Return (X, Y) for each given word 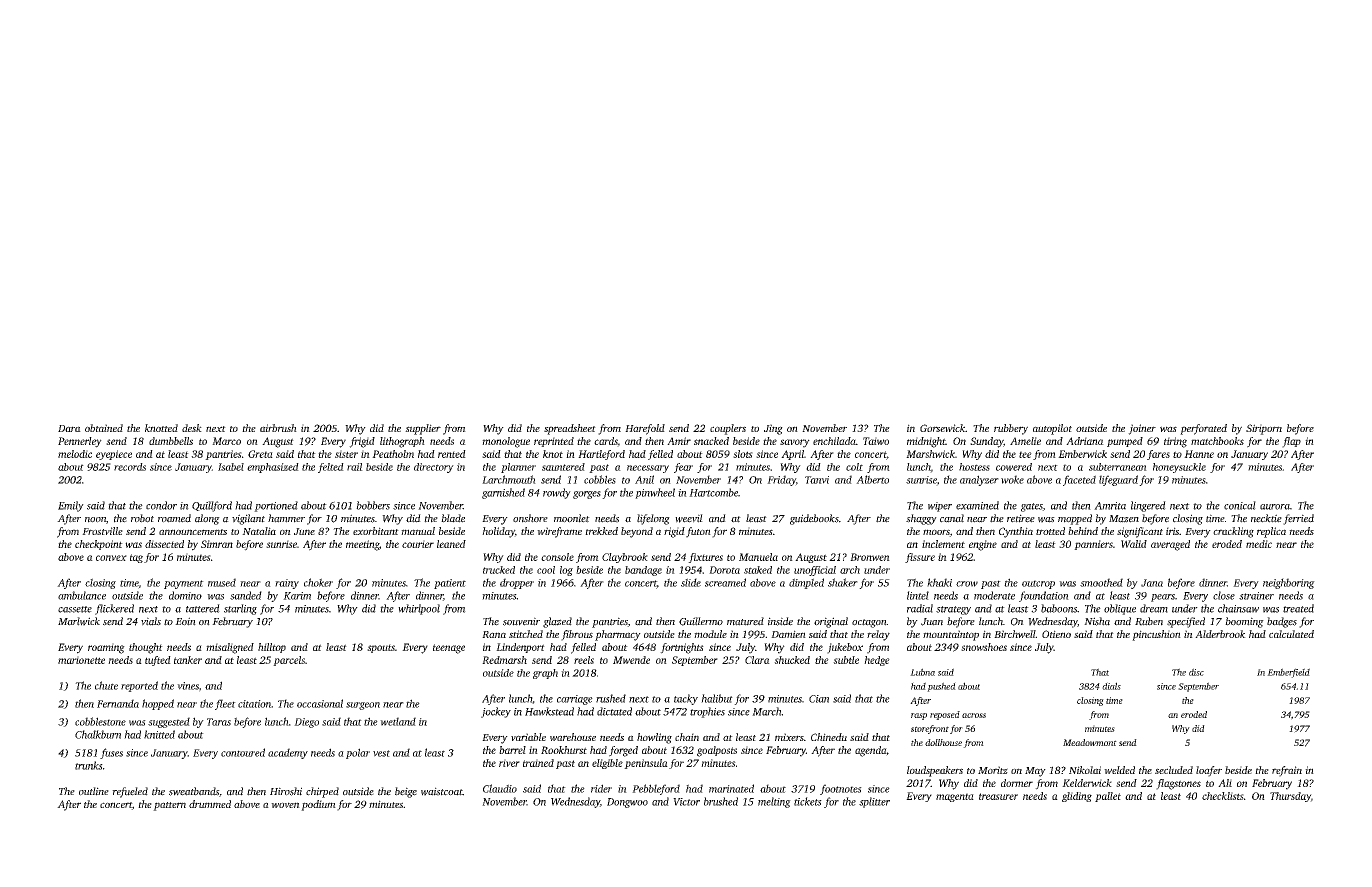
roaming (106, 648)
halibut (717, 698)
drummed (210, 804)
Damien (788, 634)
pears (1163, 598)
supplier (423, 429)
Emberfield (1288, 673)
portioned (276, 506)
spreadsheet (570, 429)
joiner (1142, 429)
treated (1298, 608)
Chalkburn (98, 734)
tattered (203, 608)
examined (977, 505)
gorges (587, 495)
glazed (557, 622)
